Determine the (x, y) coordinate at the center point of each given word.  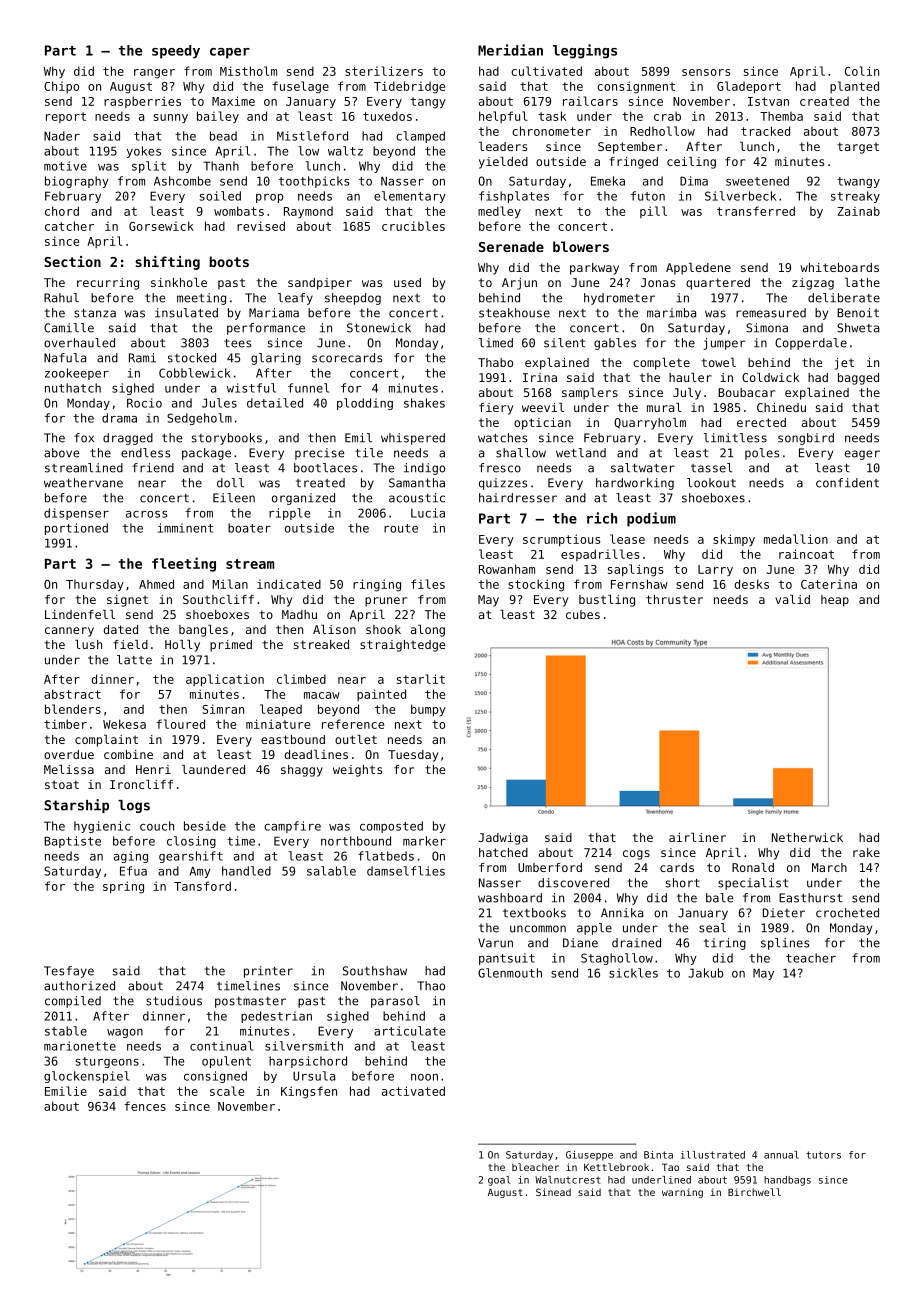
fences (145, 1106)
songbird (806, 439)
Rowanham (507, 569)
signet (127, 601)
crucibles (413, 226)
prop (269, 198)
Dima (694, 181)
